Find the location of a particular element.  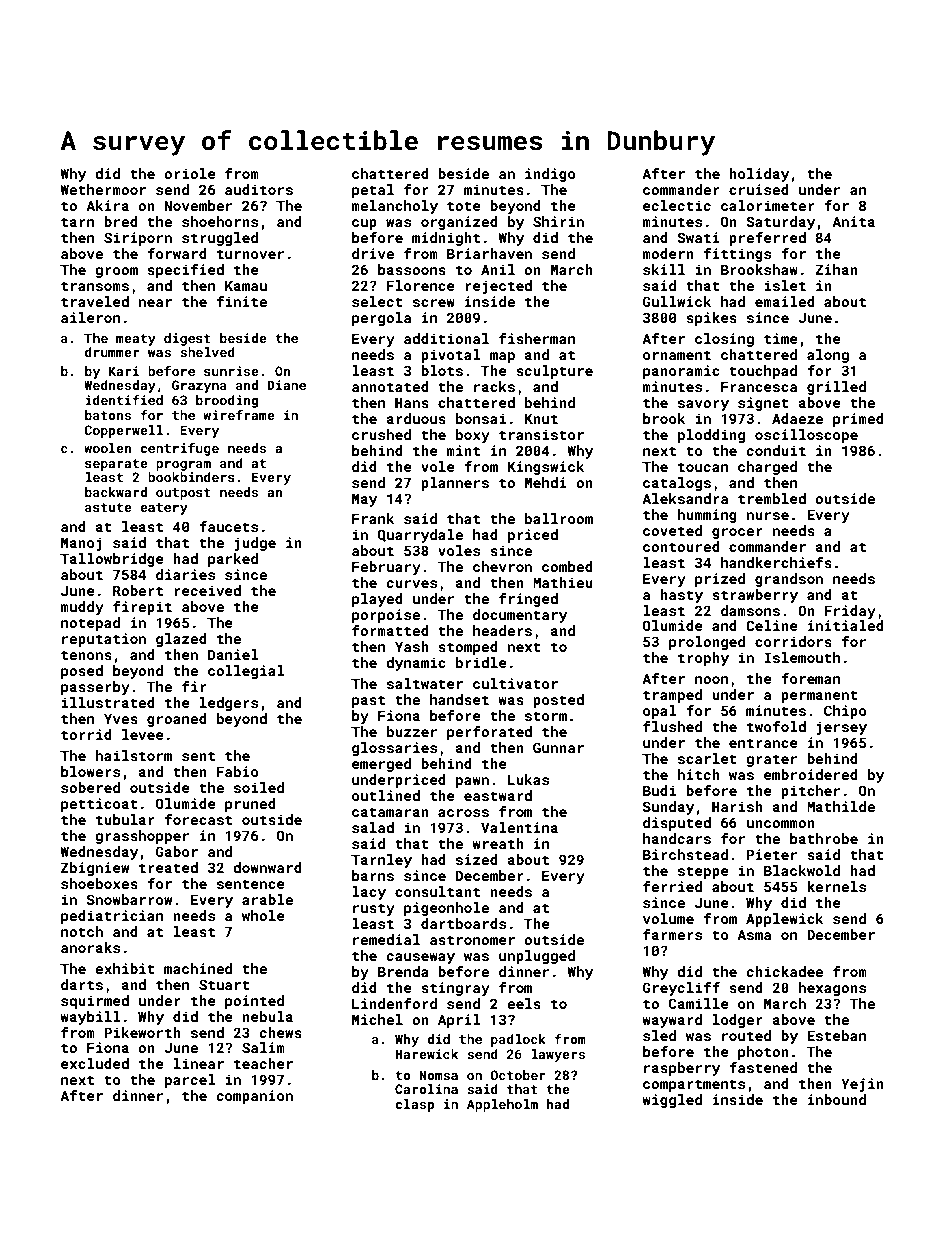

plodding is located at coordinates (711, 436).
